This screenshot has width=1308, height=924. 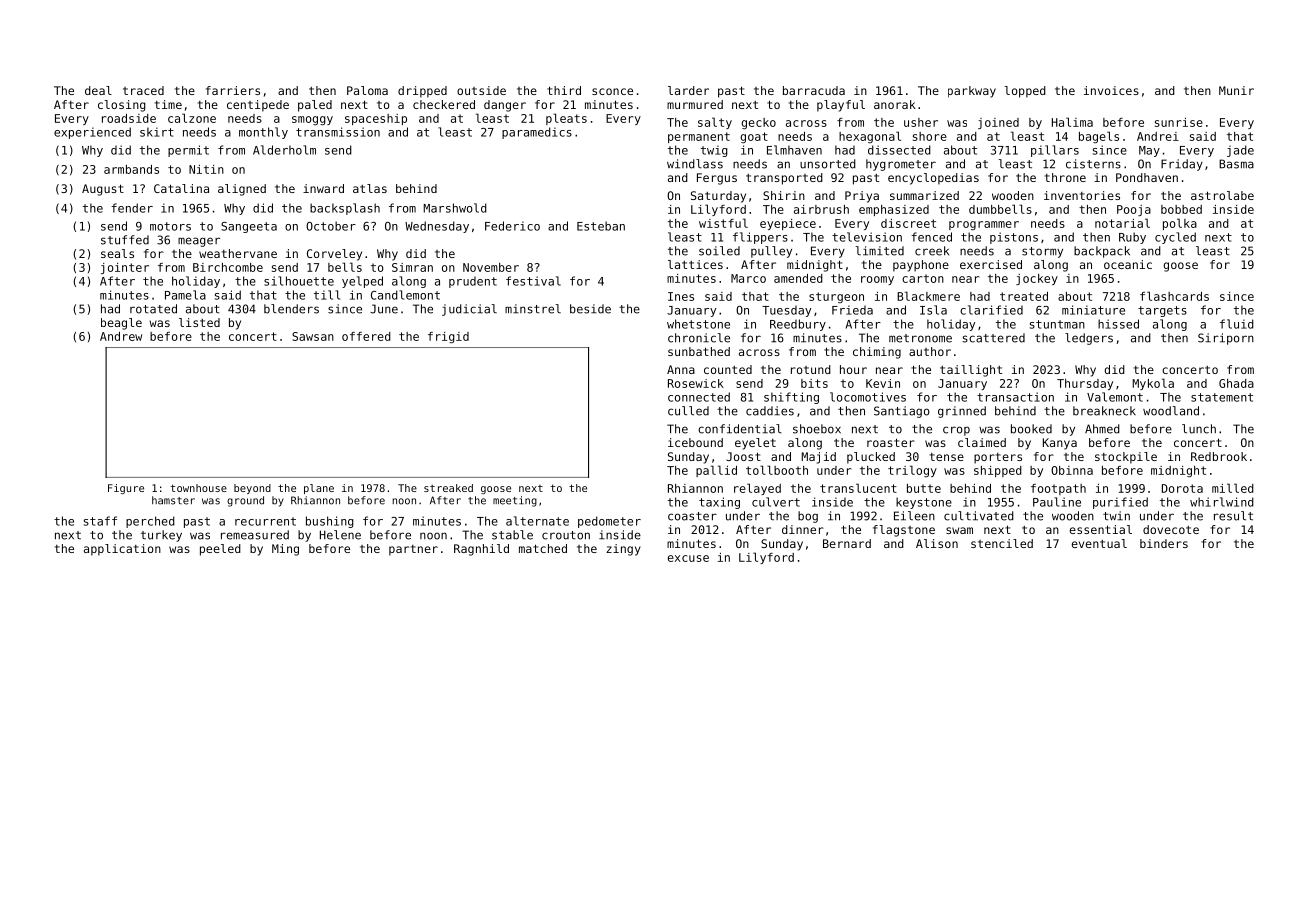 I want to click on culvert, so click(x=776, y=502).
